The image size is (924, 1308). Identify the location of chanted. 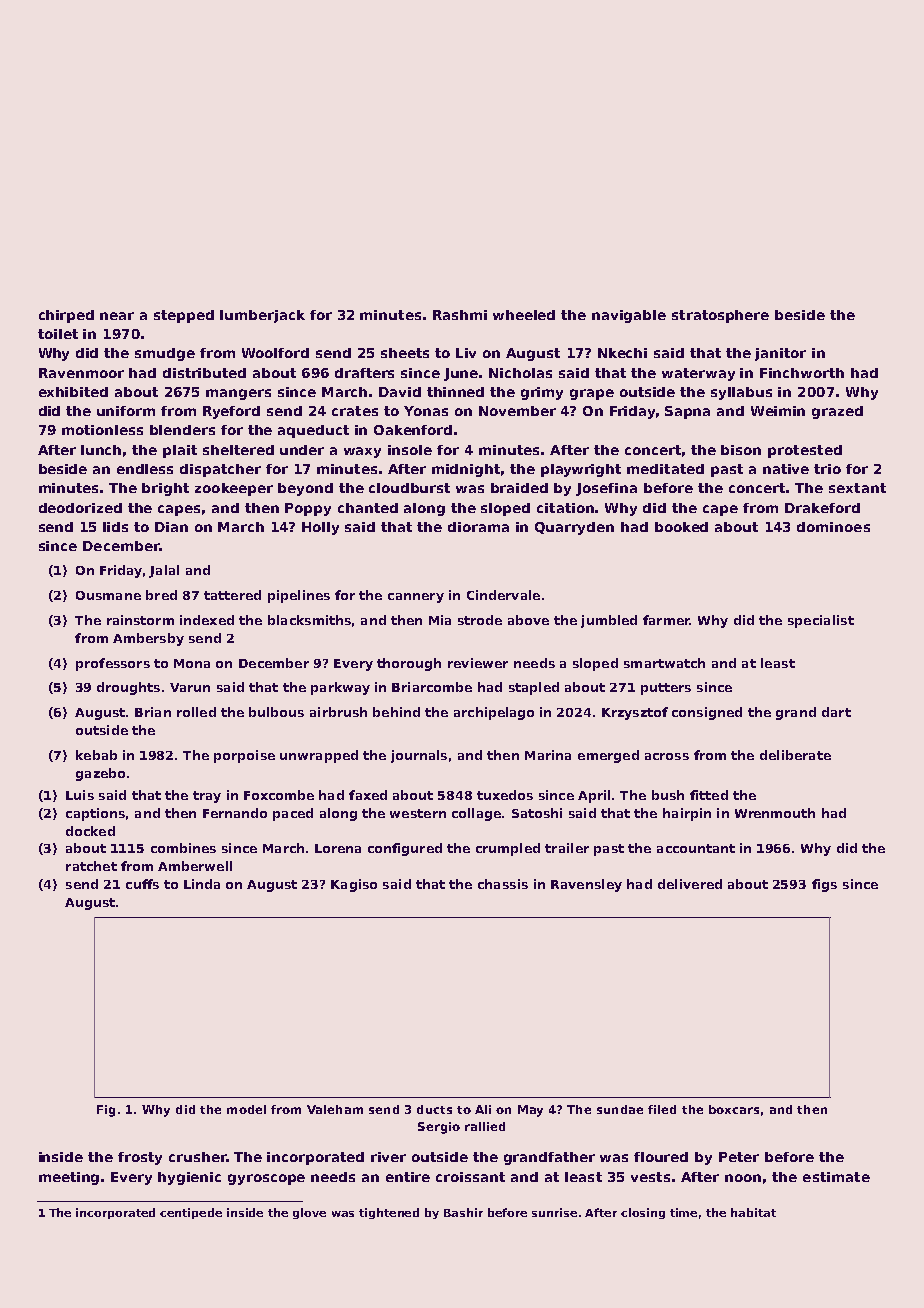
(368, 508).
